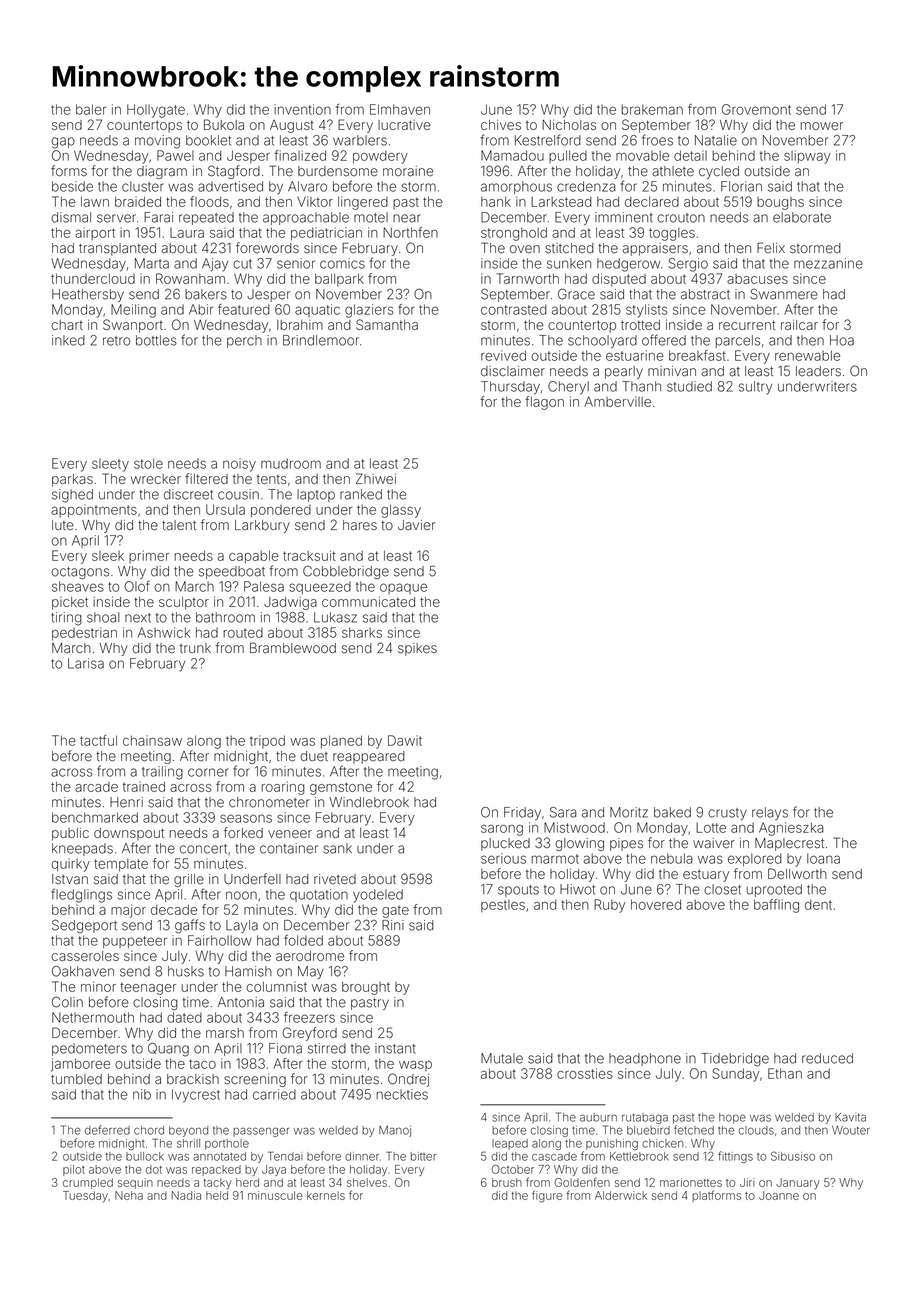  What do you see at coordinates (110, 465) in the screenshot?
I see `sleety` at bounding box center [110, 465].
